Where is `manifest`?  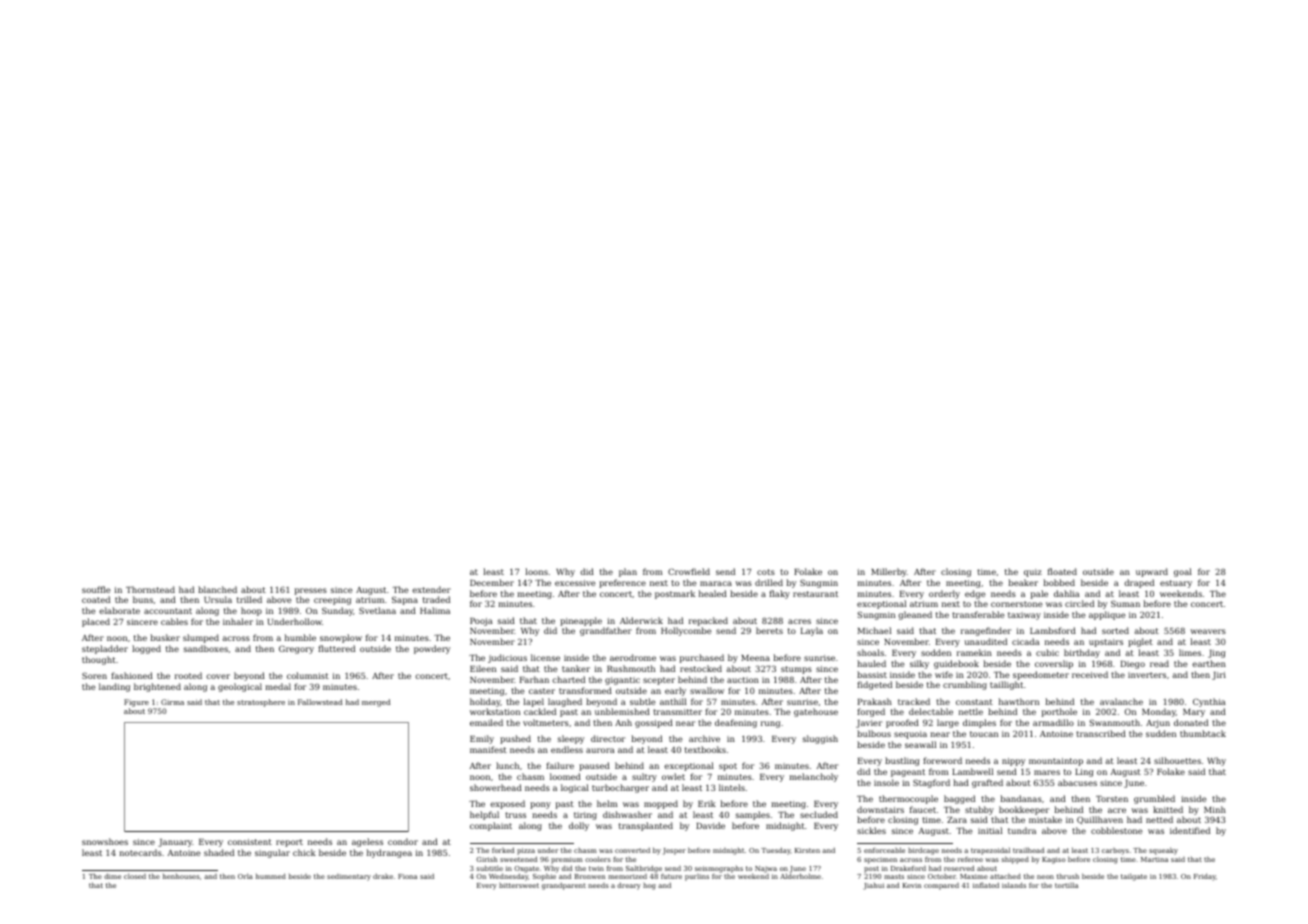
manifest is located at coordinates (488, 749).
